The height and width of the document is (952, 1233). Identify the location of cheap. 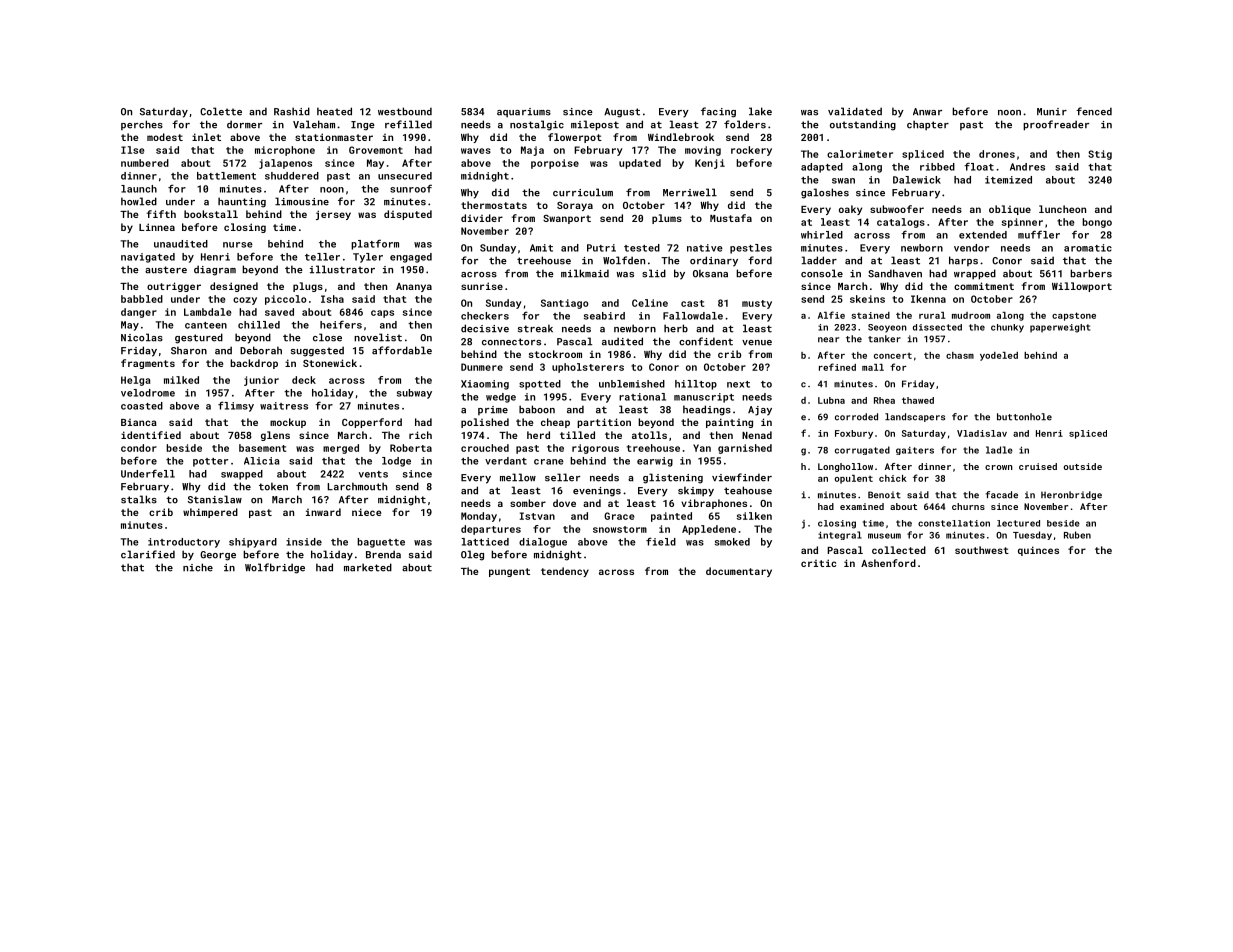
(555, 423).
